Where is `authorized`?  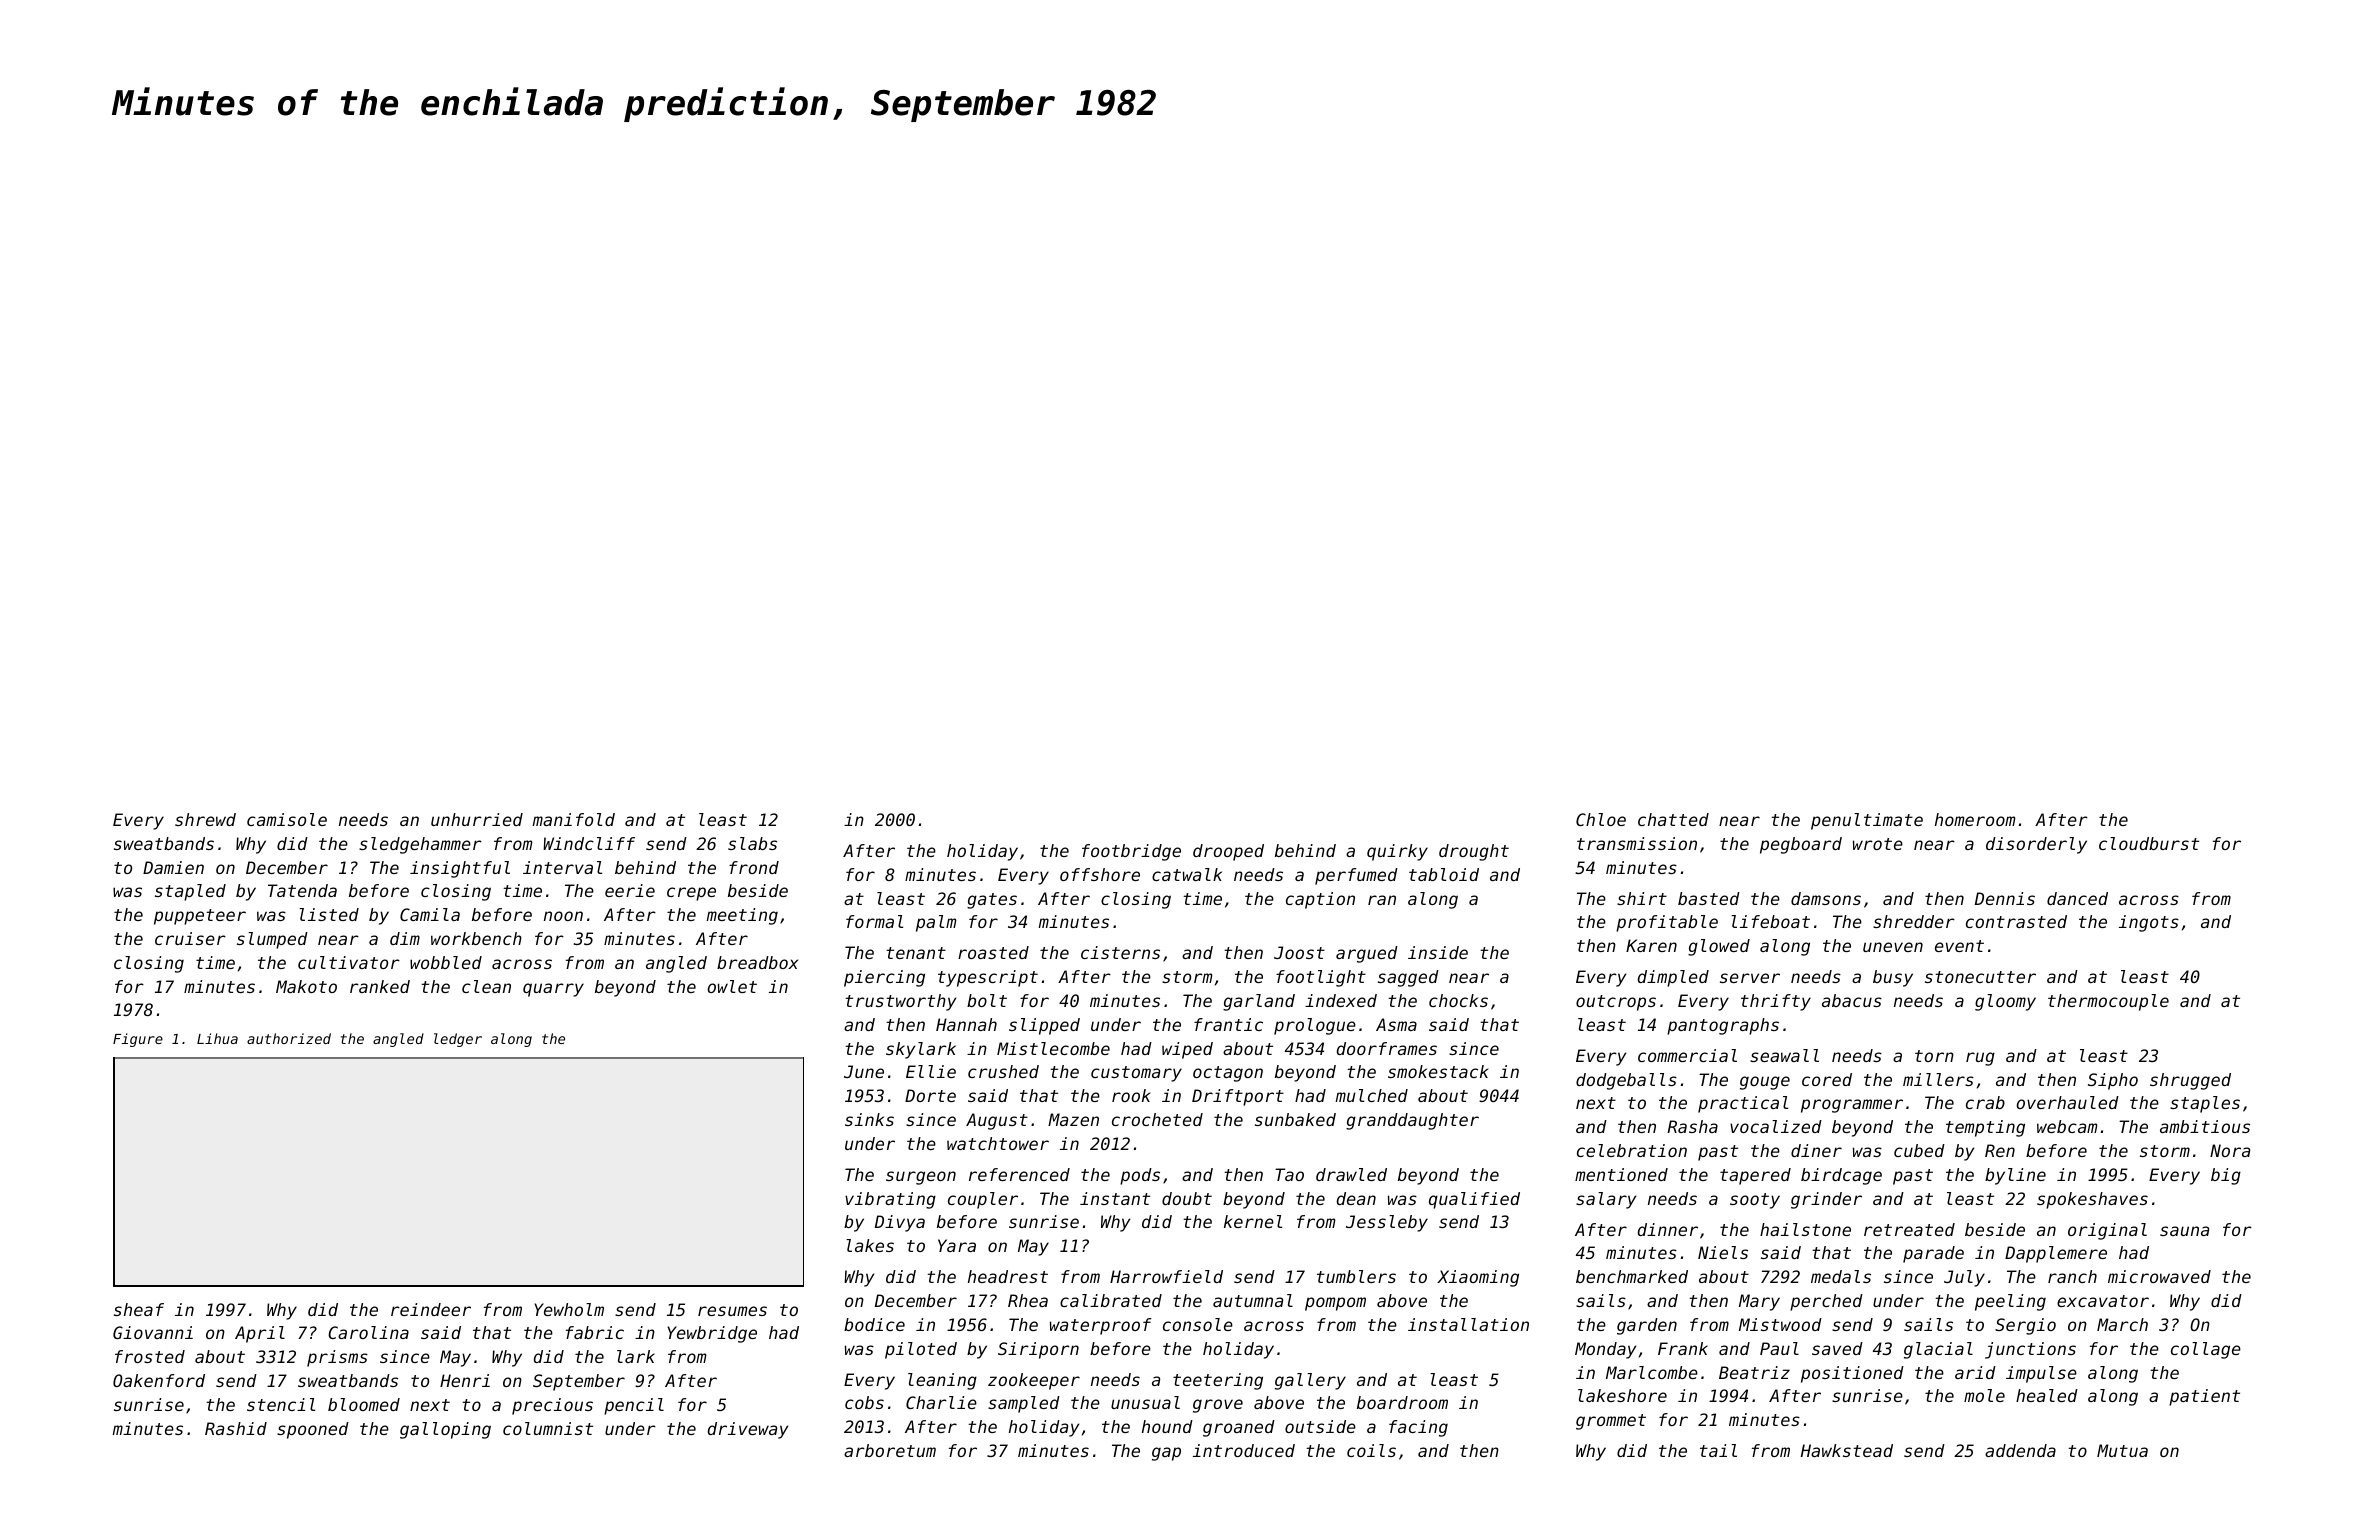
authorized is located at coordinates (289, 1038).
